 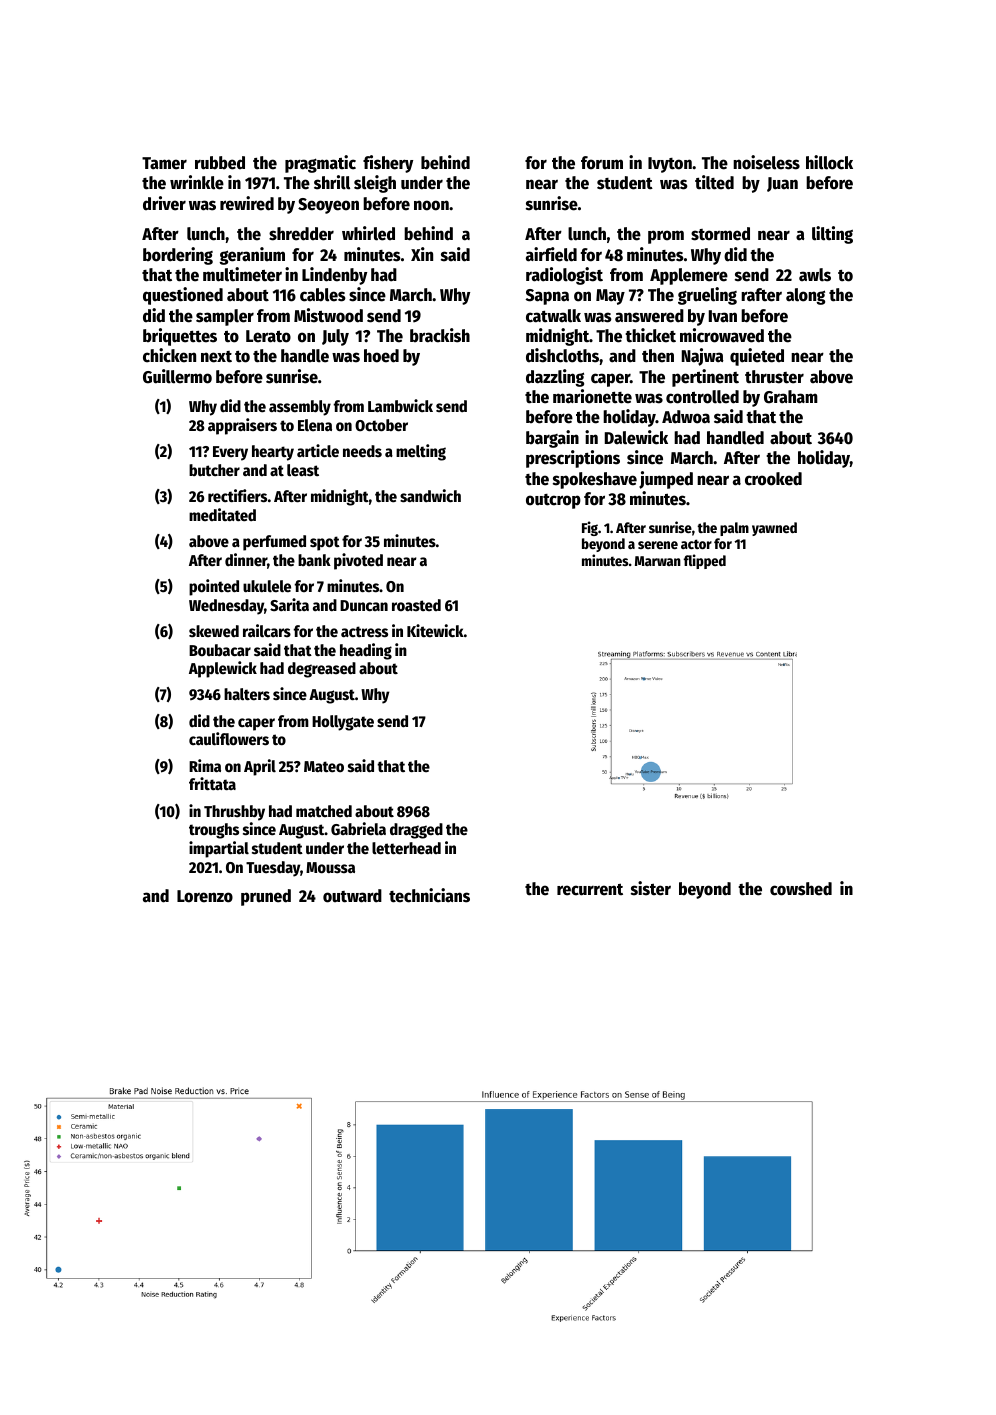 I want to click on butcher, so click(x=214, y=470).
